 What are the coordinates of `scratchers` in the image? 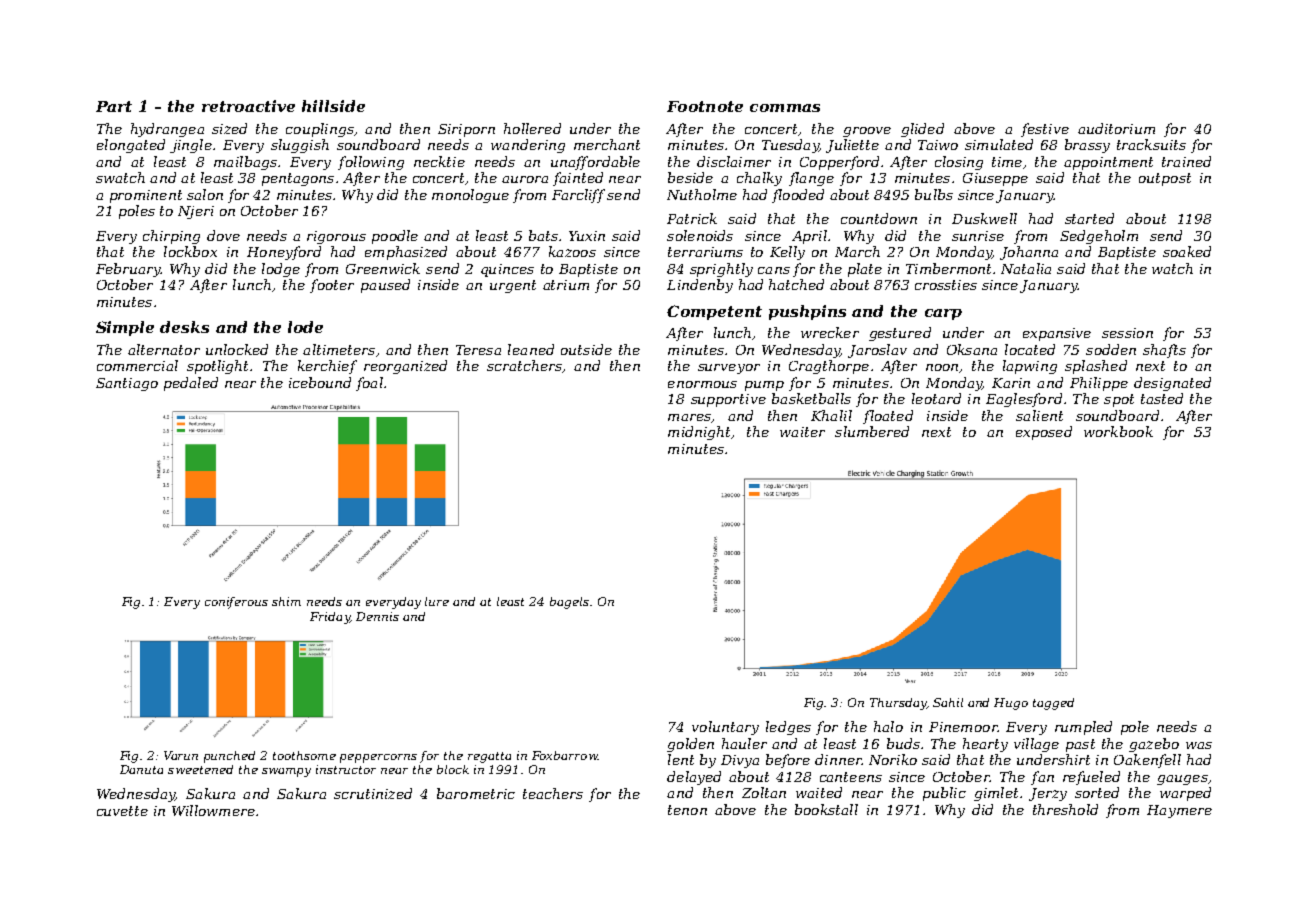 It's located at (524, 365).
